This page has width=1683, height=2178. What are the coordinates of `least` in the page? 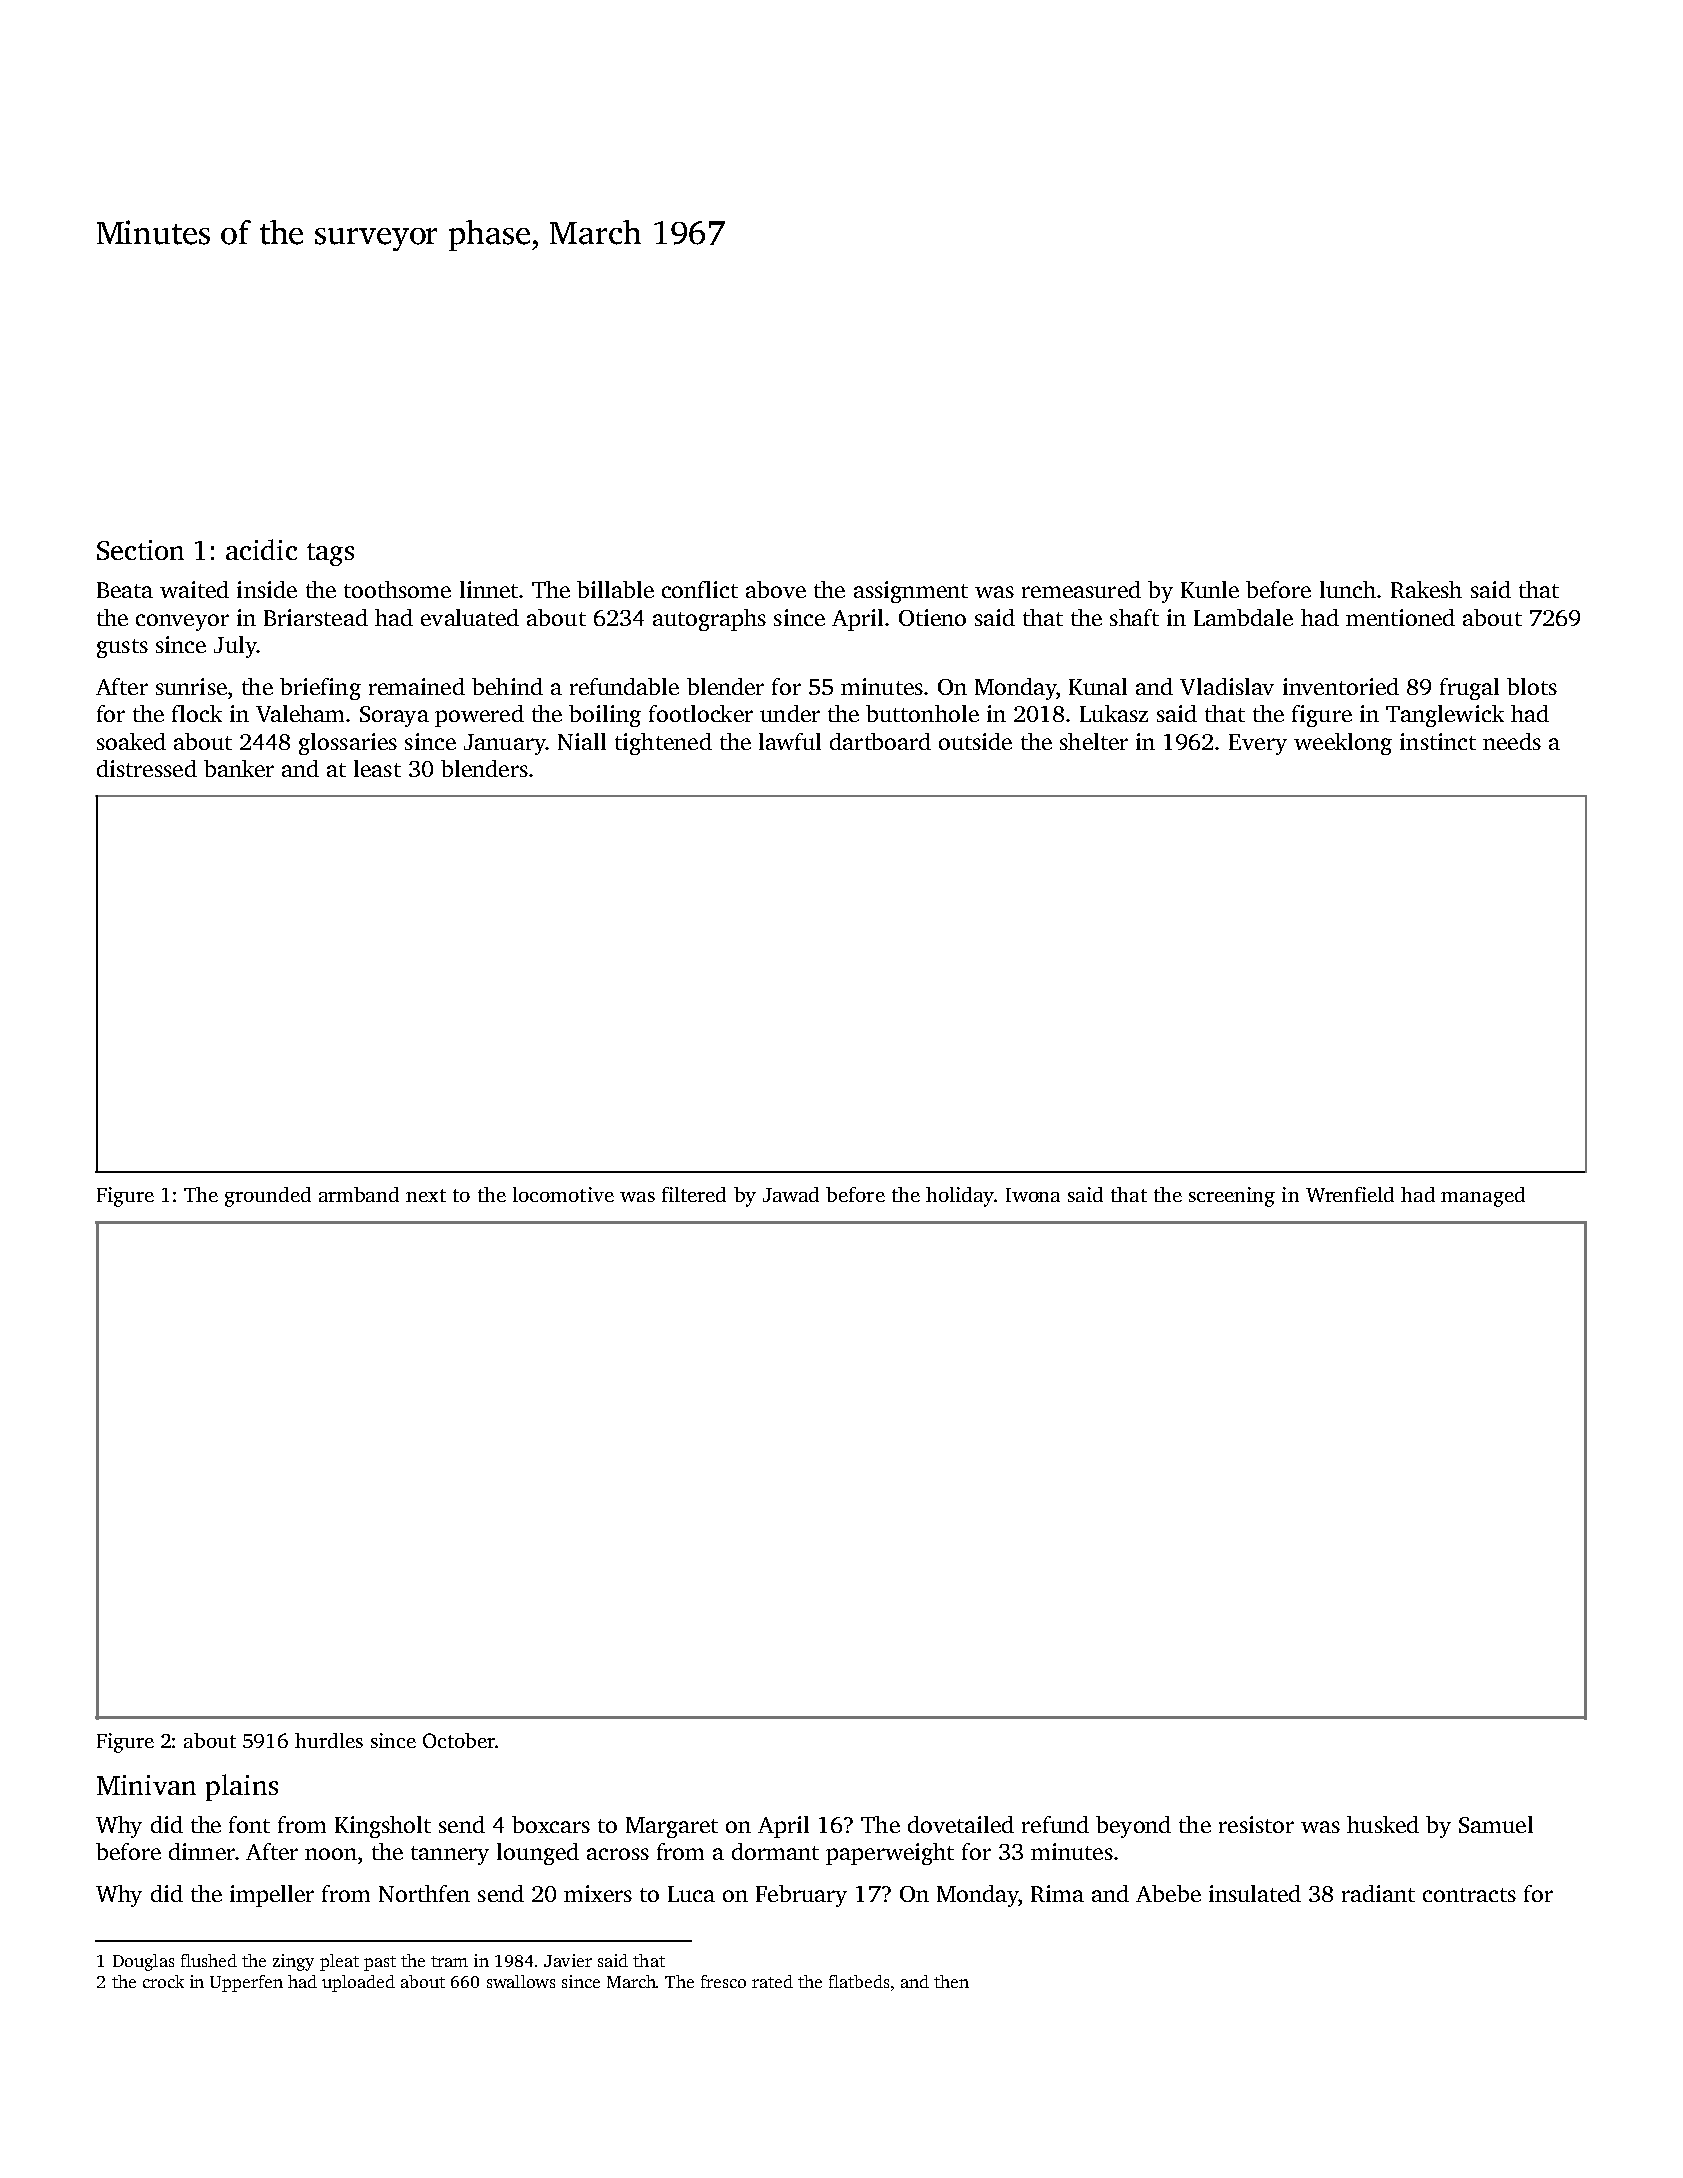 It's located at (377, 768).
